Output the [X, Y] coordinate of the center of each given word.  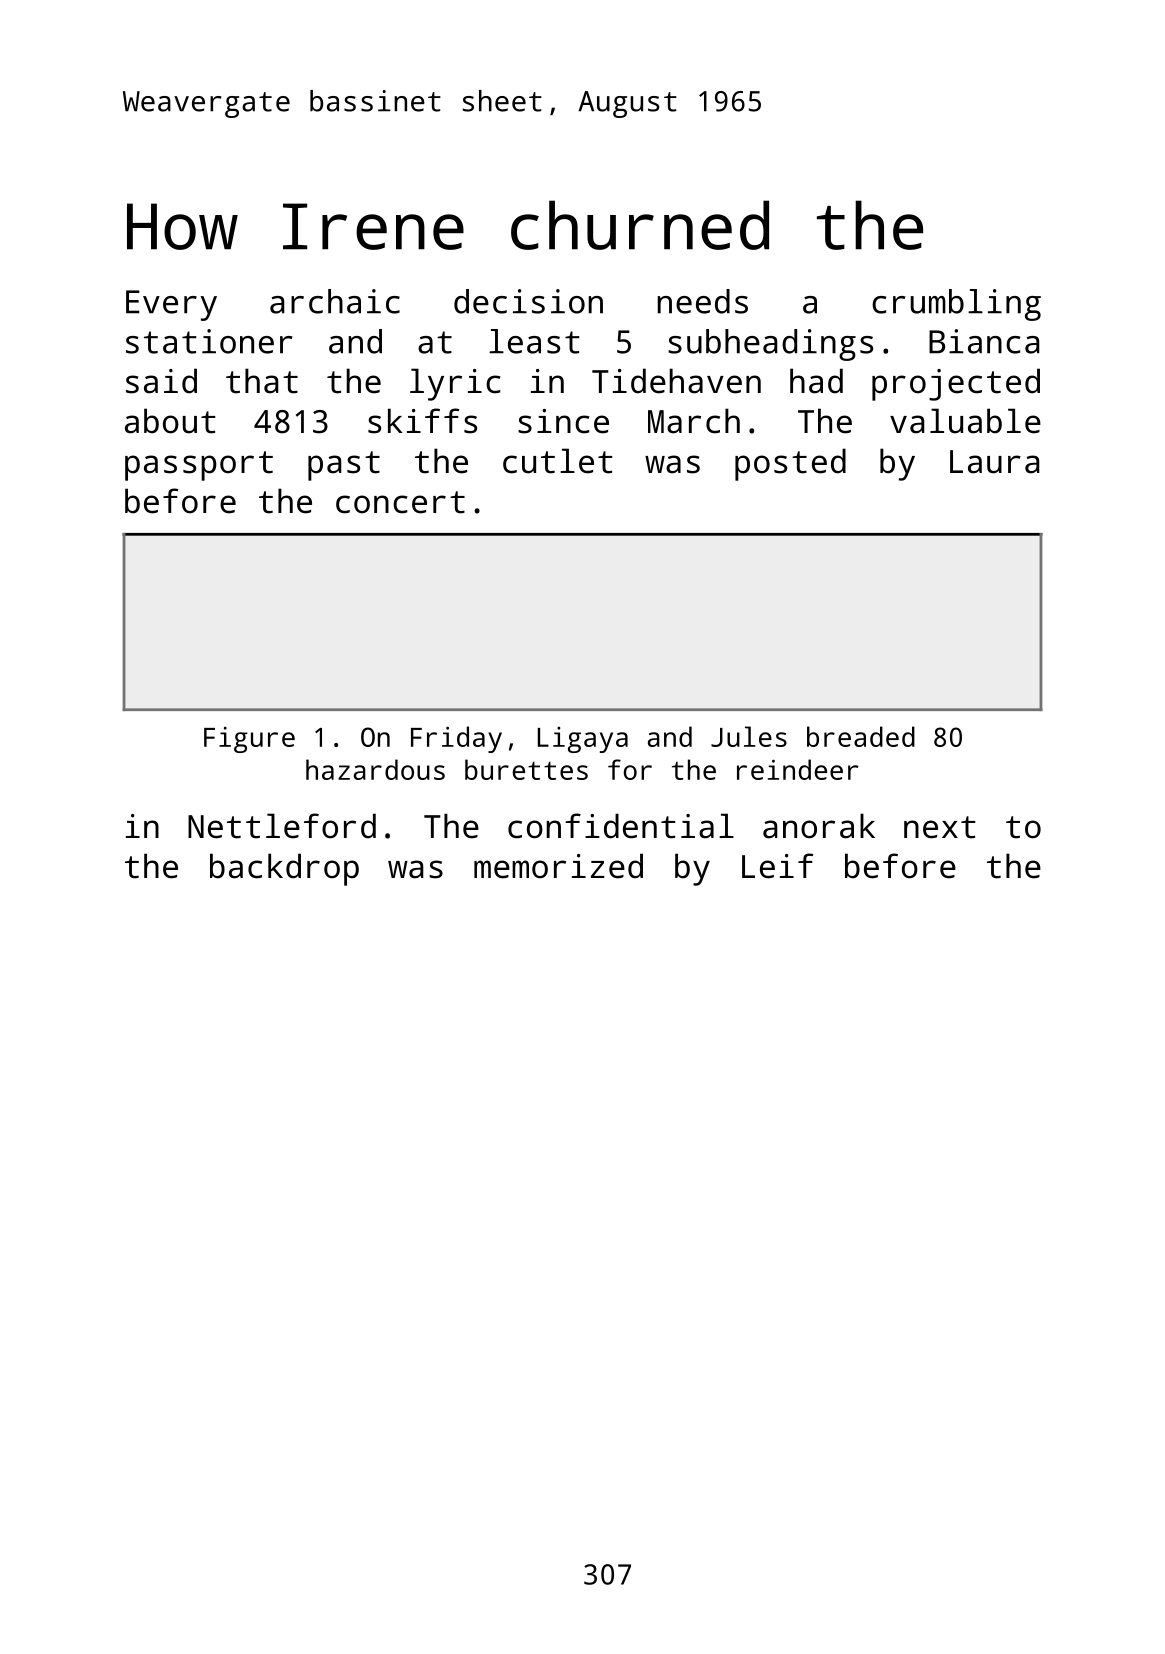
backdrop [284, 869]
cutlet [558, 461]
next [940, 827]
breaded [861, 736]
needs [702, 301]
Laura [995, 462]
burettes [526, 769]
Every [171, 305]
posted [790, 464]
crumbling [956, 305]
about [170, 421]
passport [199, 466]
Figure [249, 740]
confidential [621, 826]
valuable [965, 421]
